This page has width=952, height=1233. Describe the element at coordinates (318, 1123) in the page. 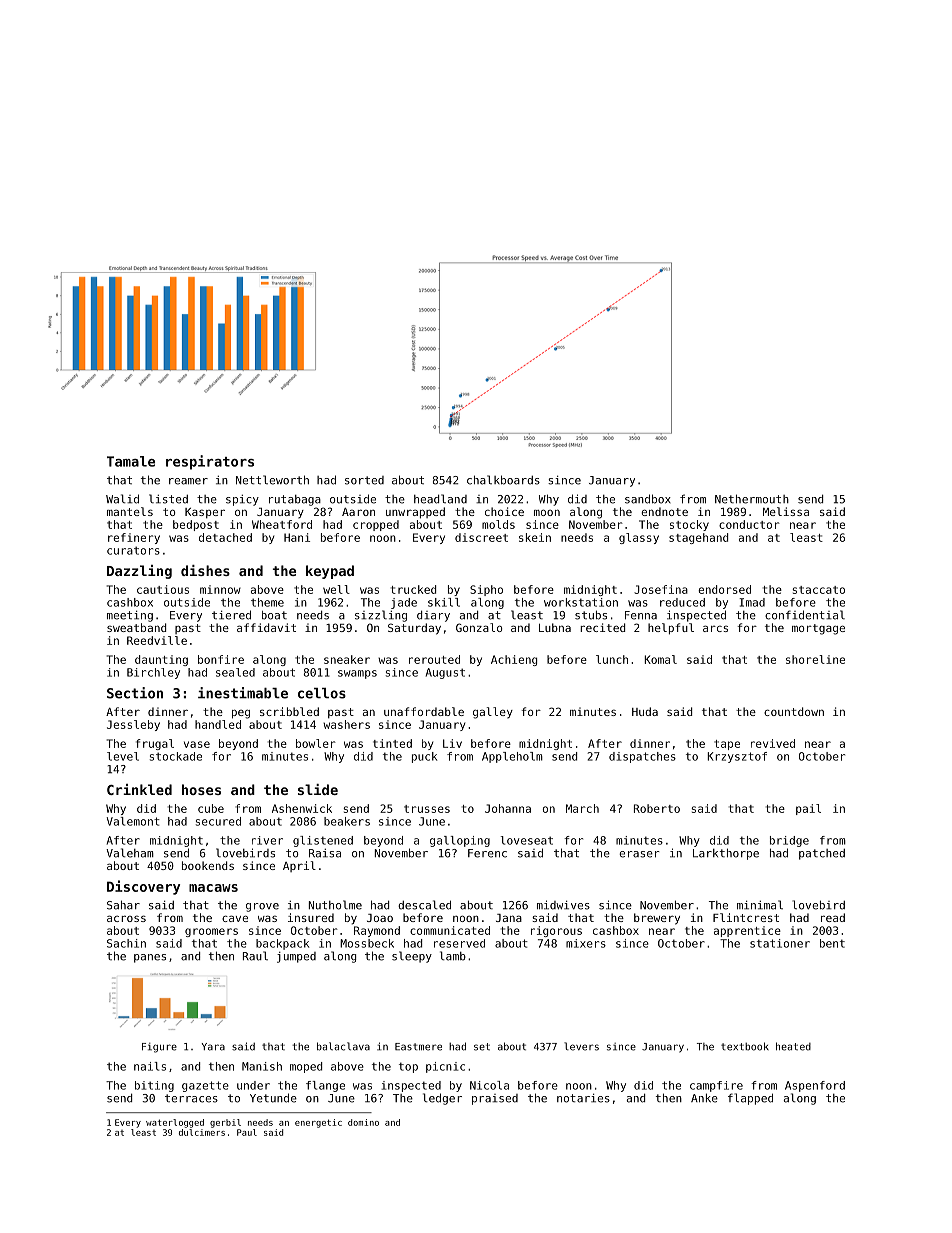

I see `energetic` at that location.
